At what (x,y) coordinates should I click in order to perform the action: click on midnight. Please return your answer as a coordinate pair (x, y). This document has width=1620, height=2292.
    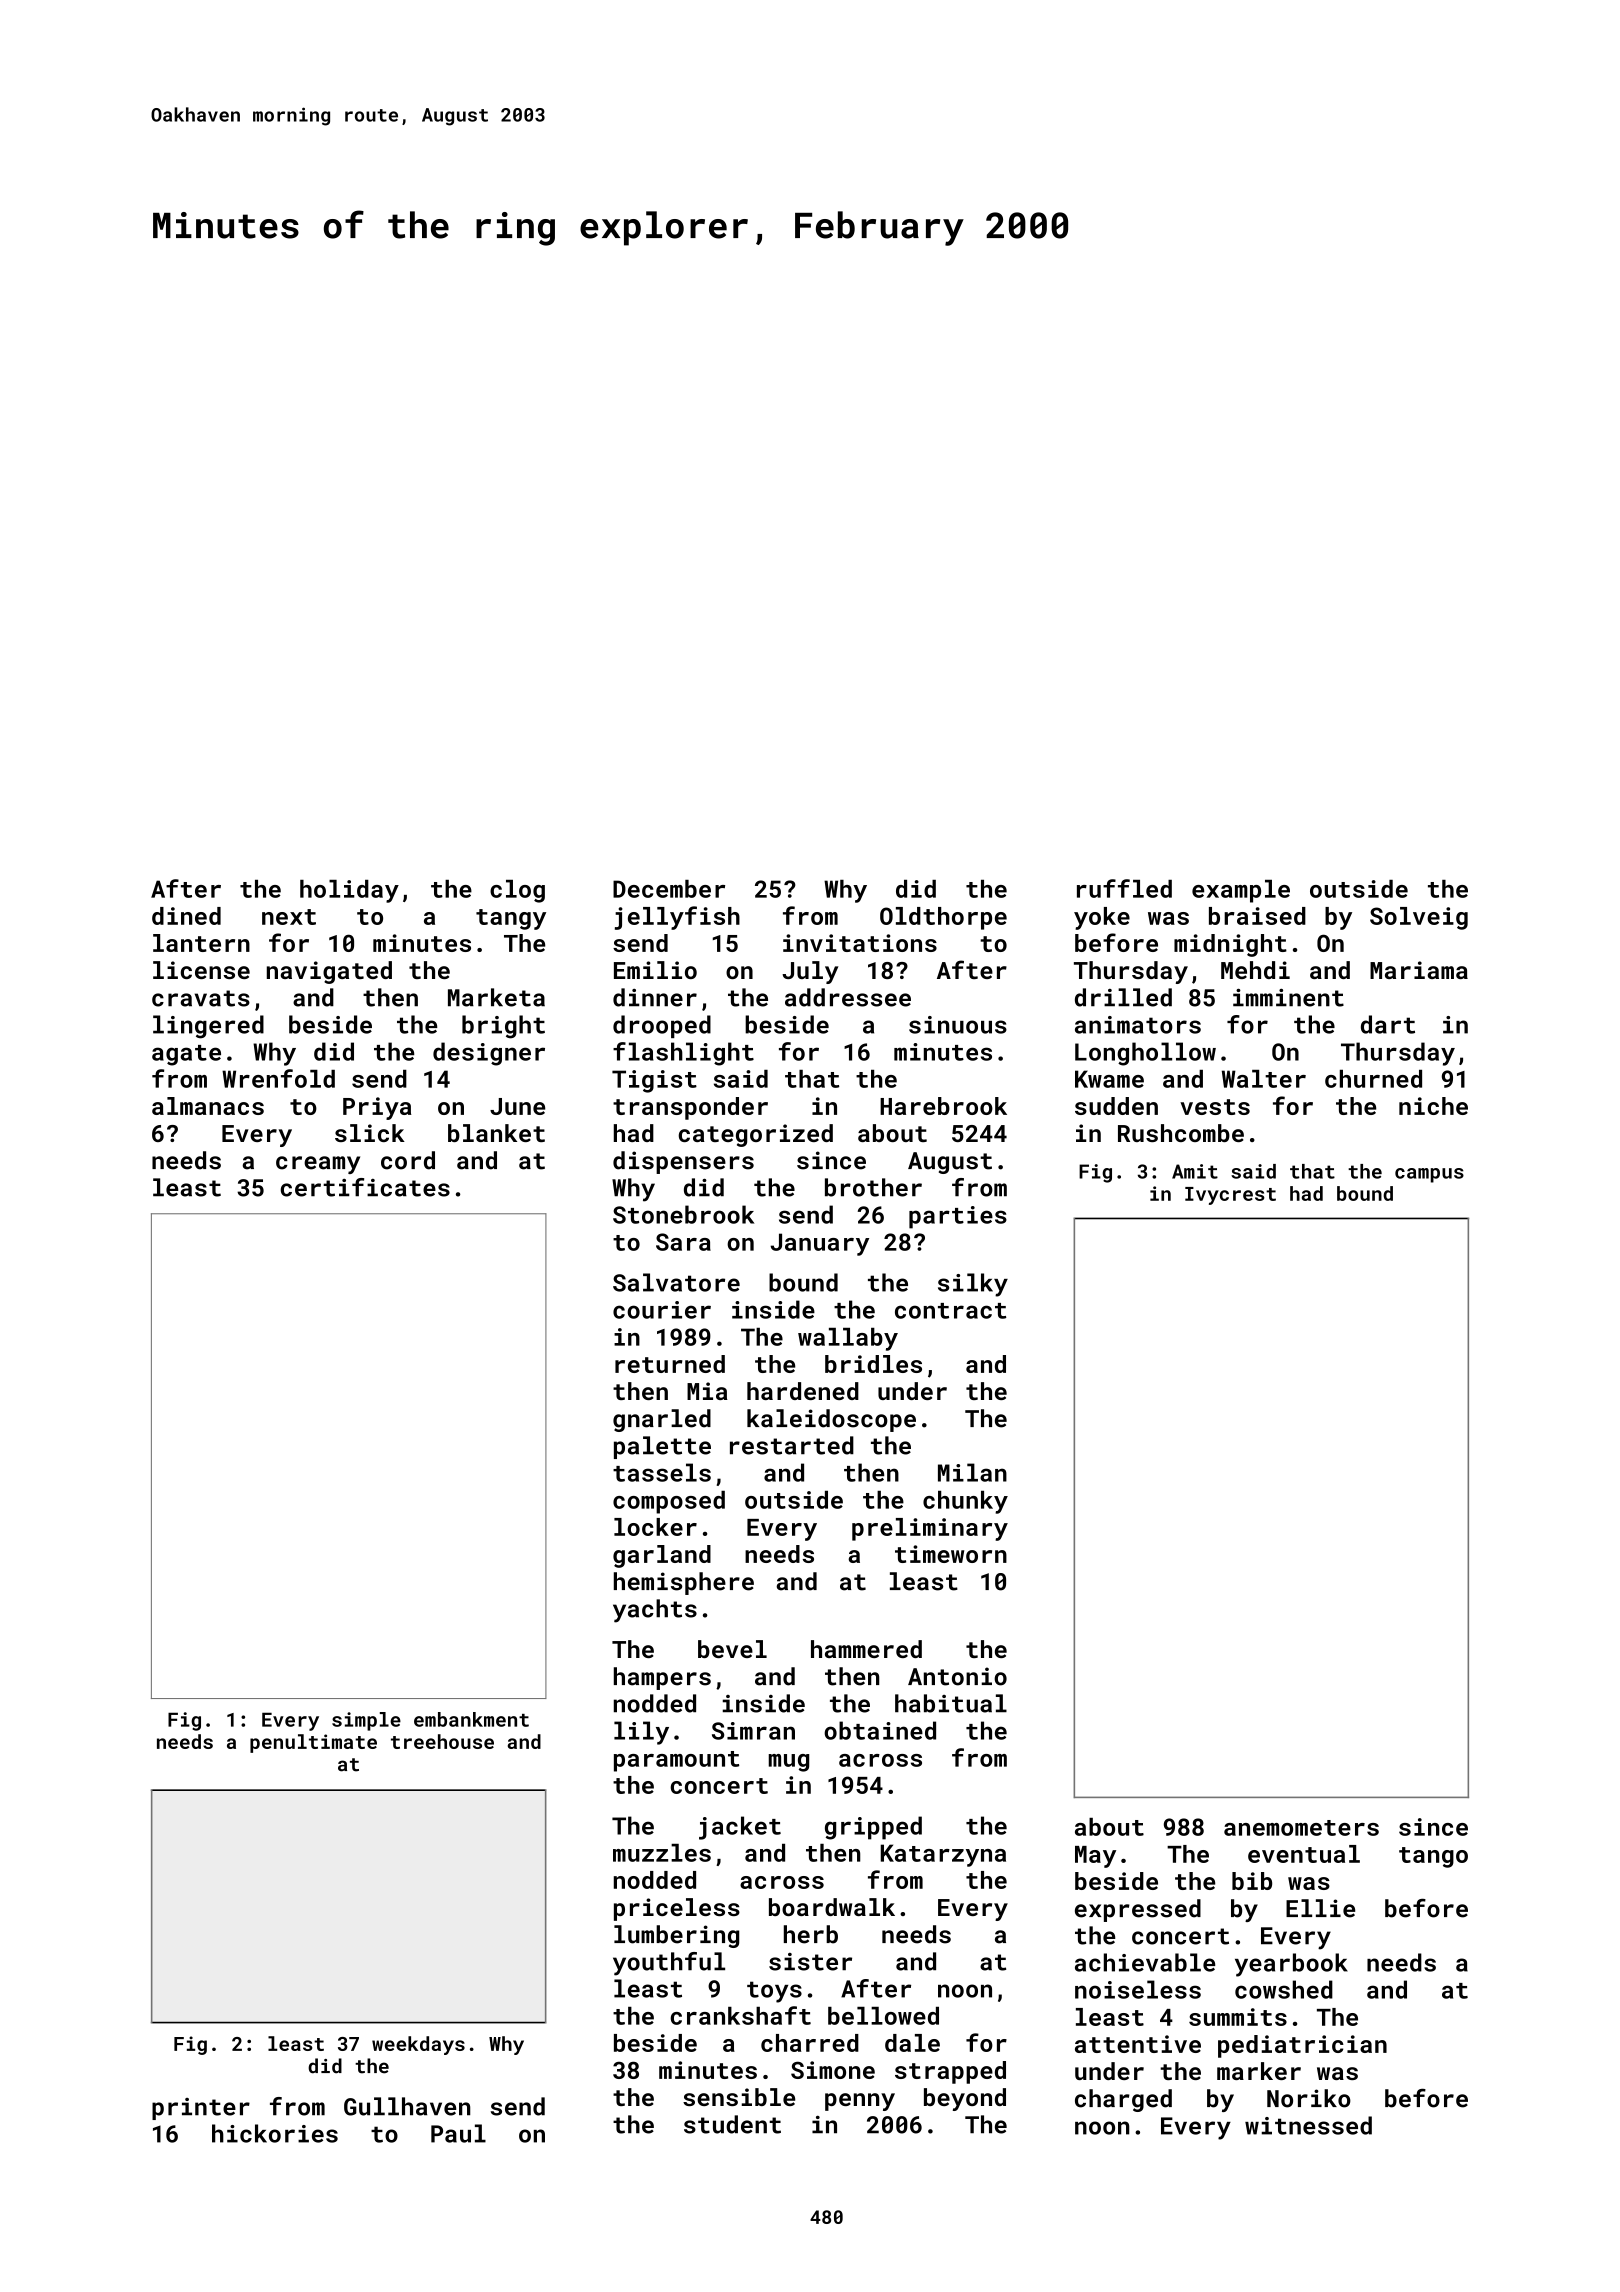
    Looking at the image, I should click on (1230, 945).
